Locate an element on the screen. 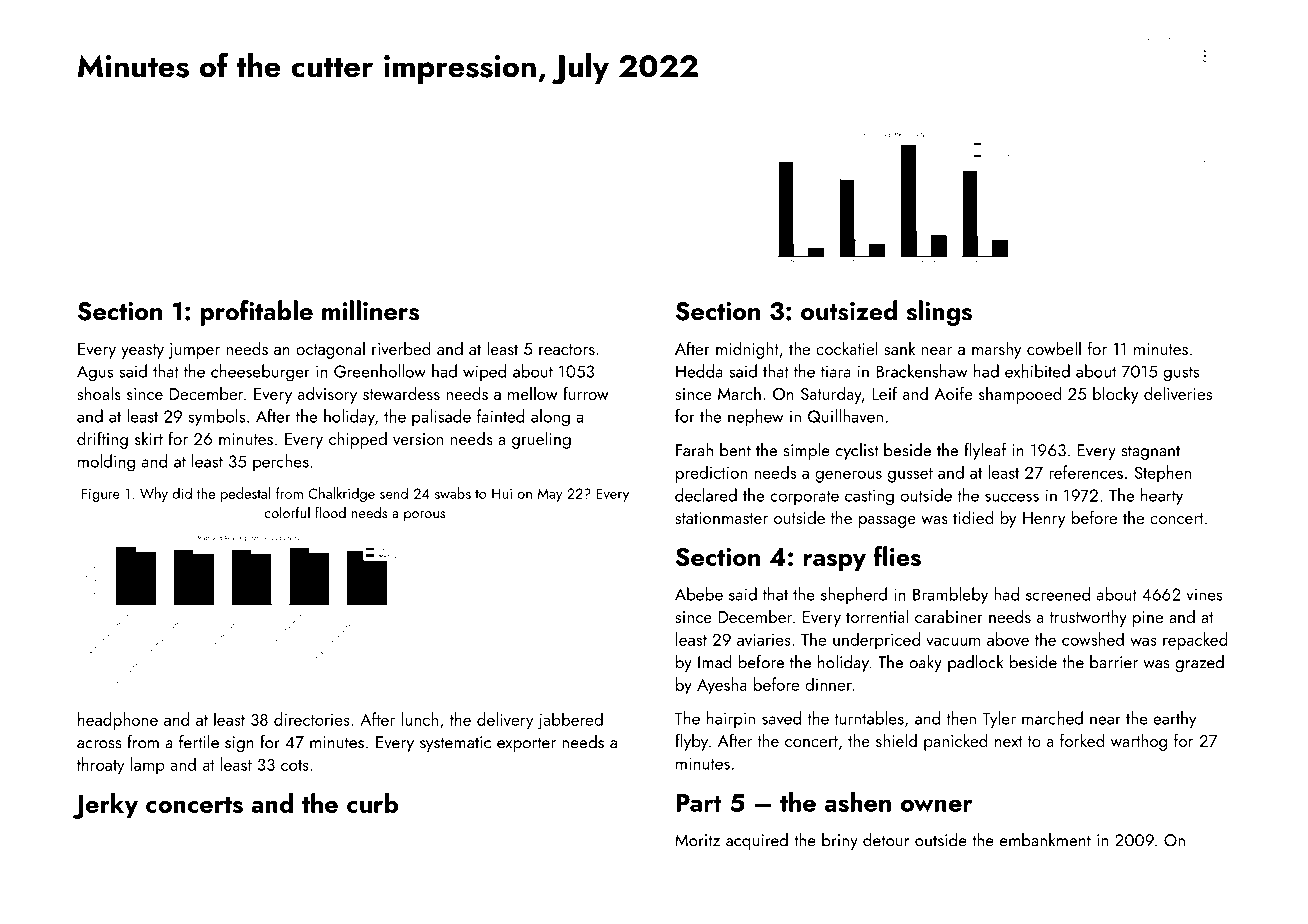 Image resolution: width=1308 pixels, height=924 pixels. advisory is located at coordinates (327, 395).
